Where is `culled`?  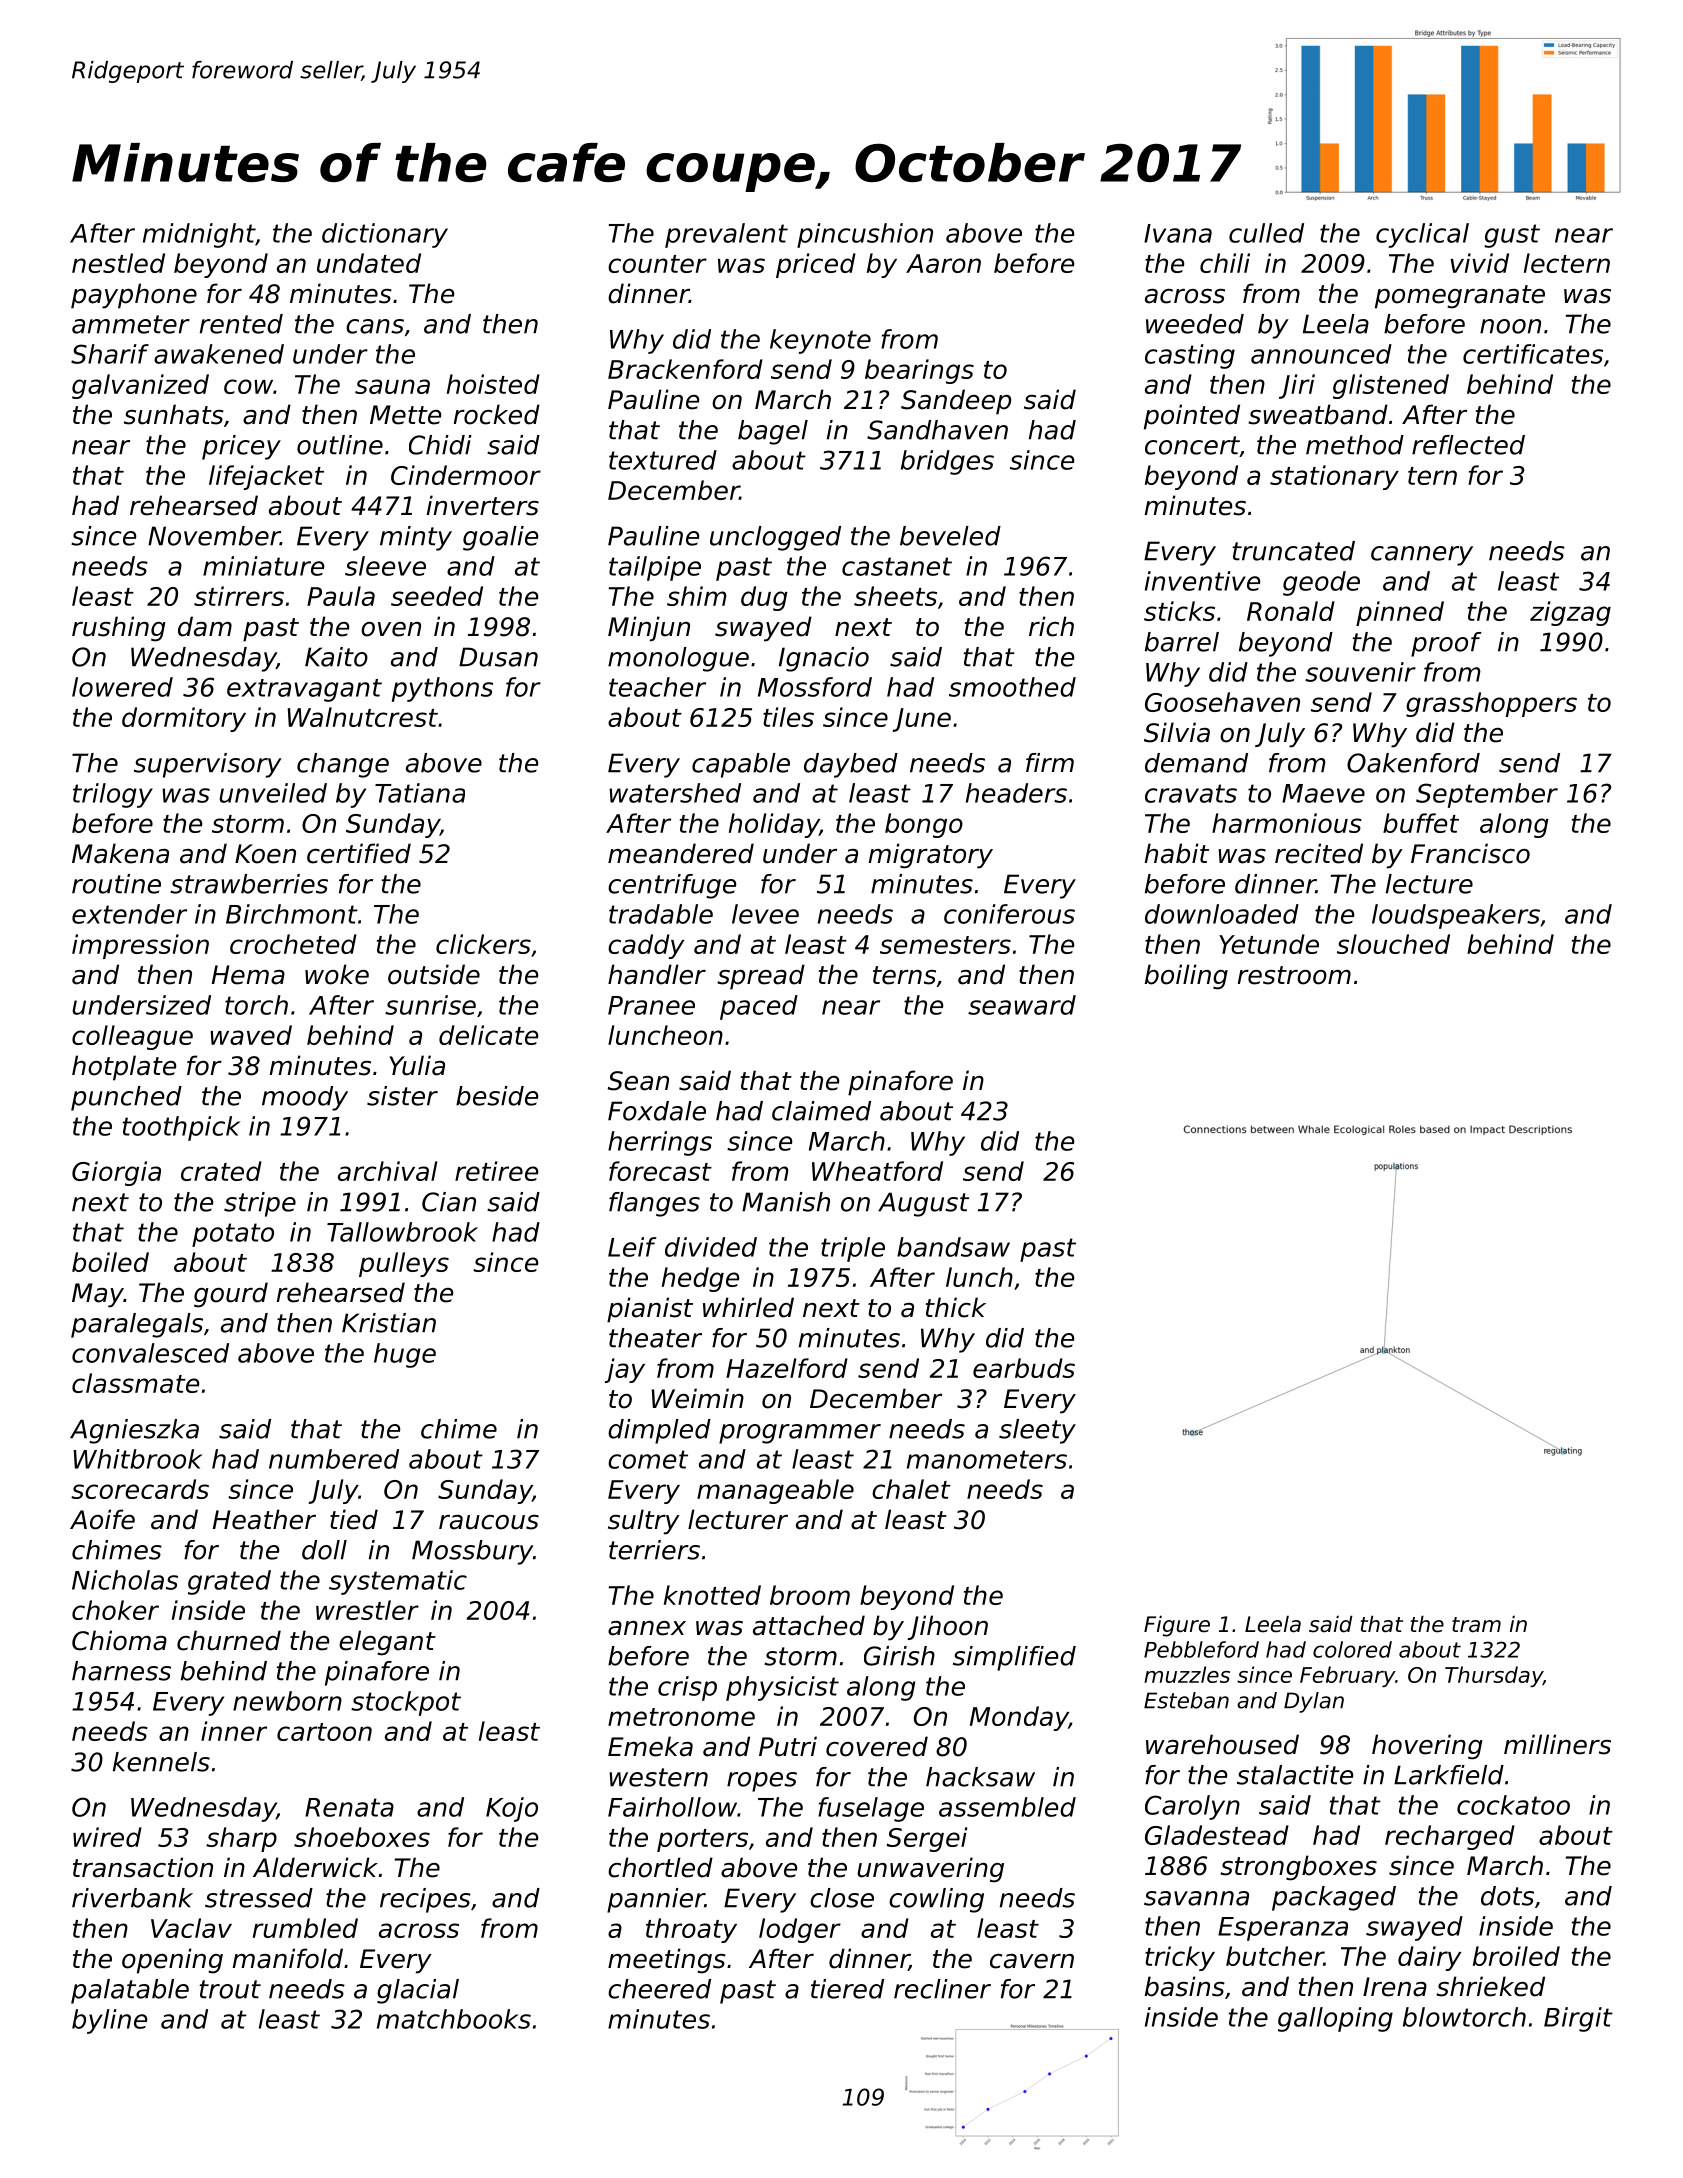
culled is located at coordinates (1266, 233).
